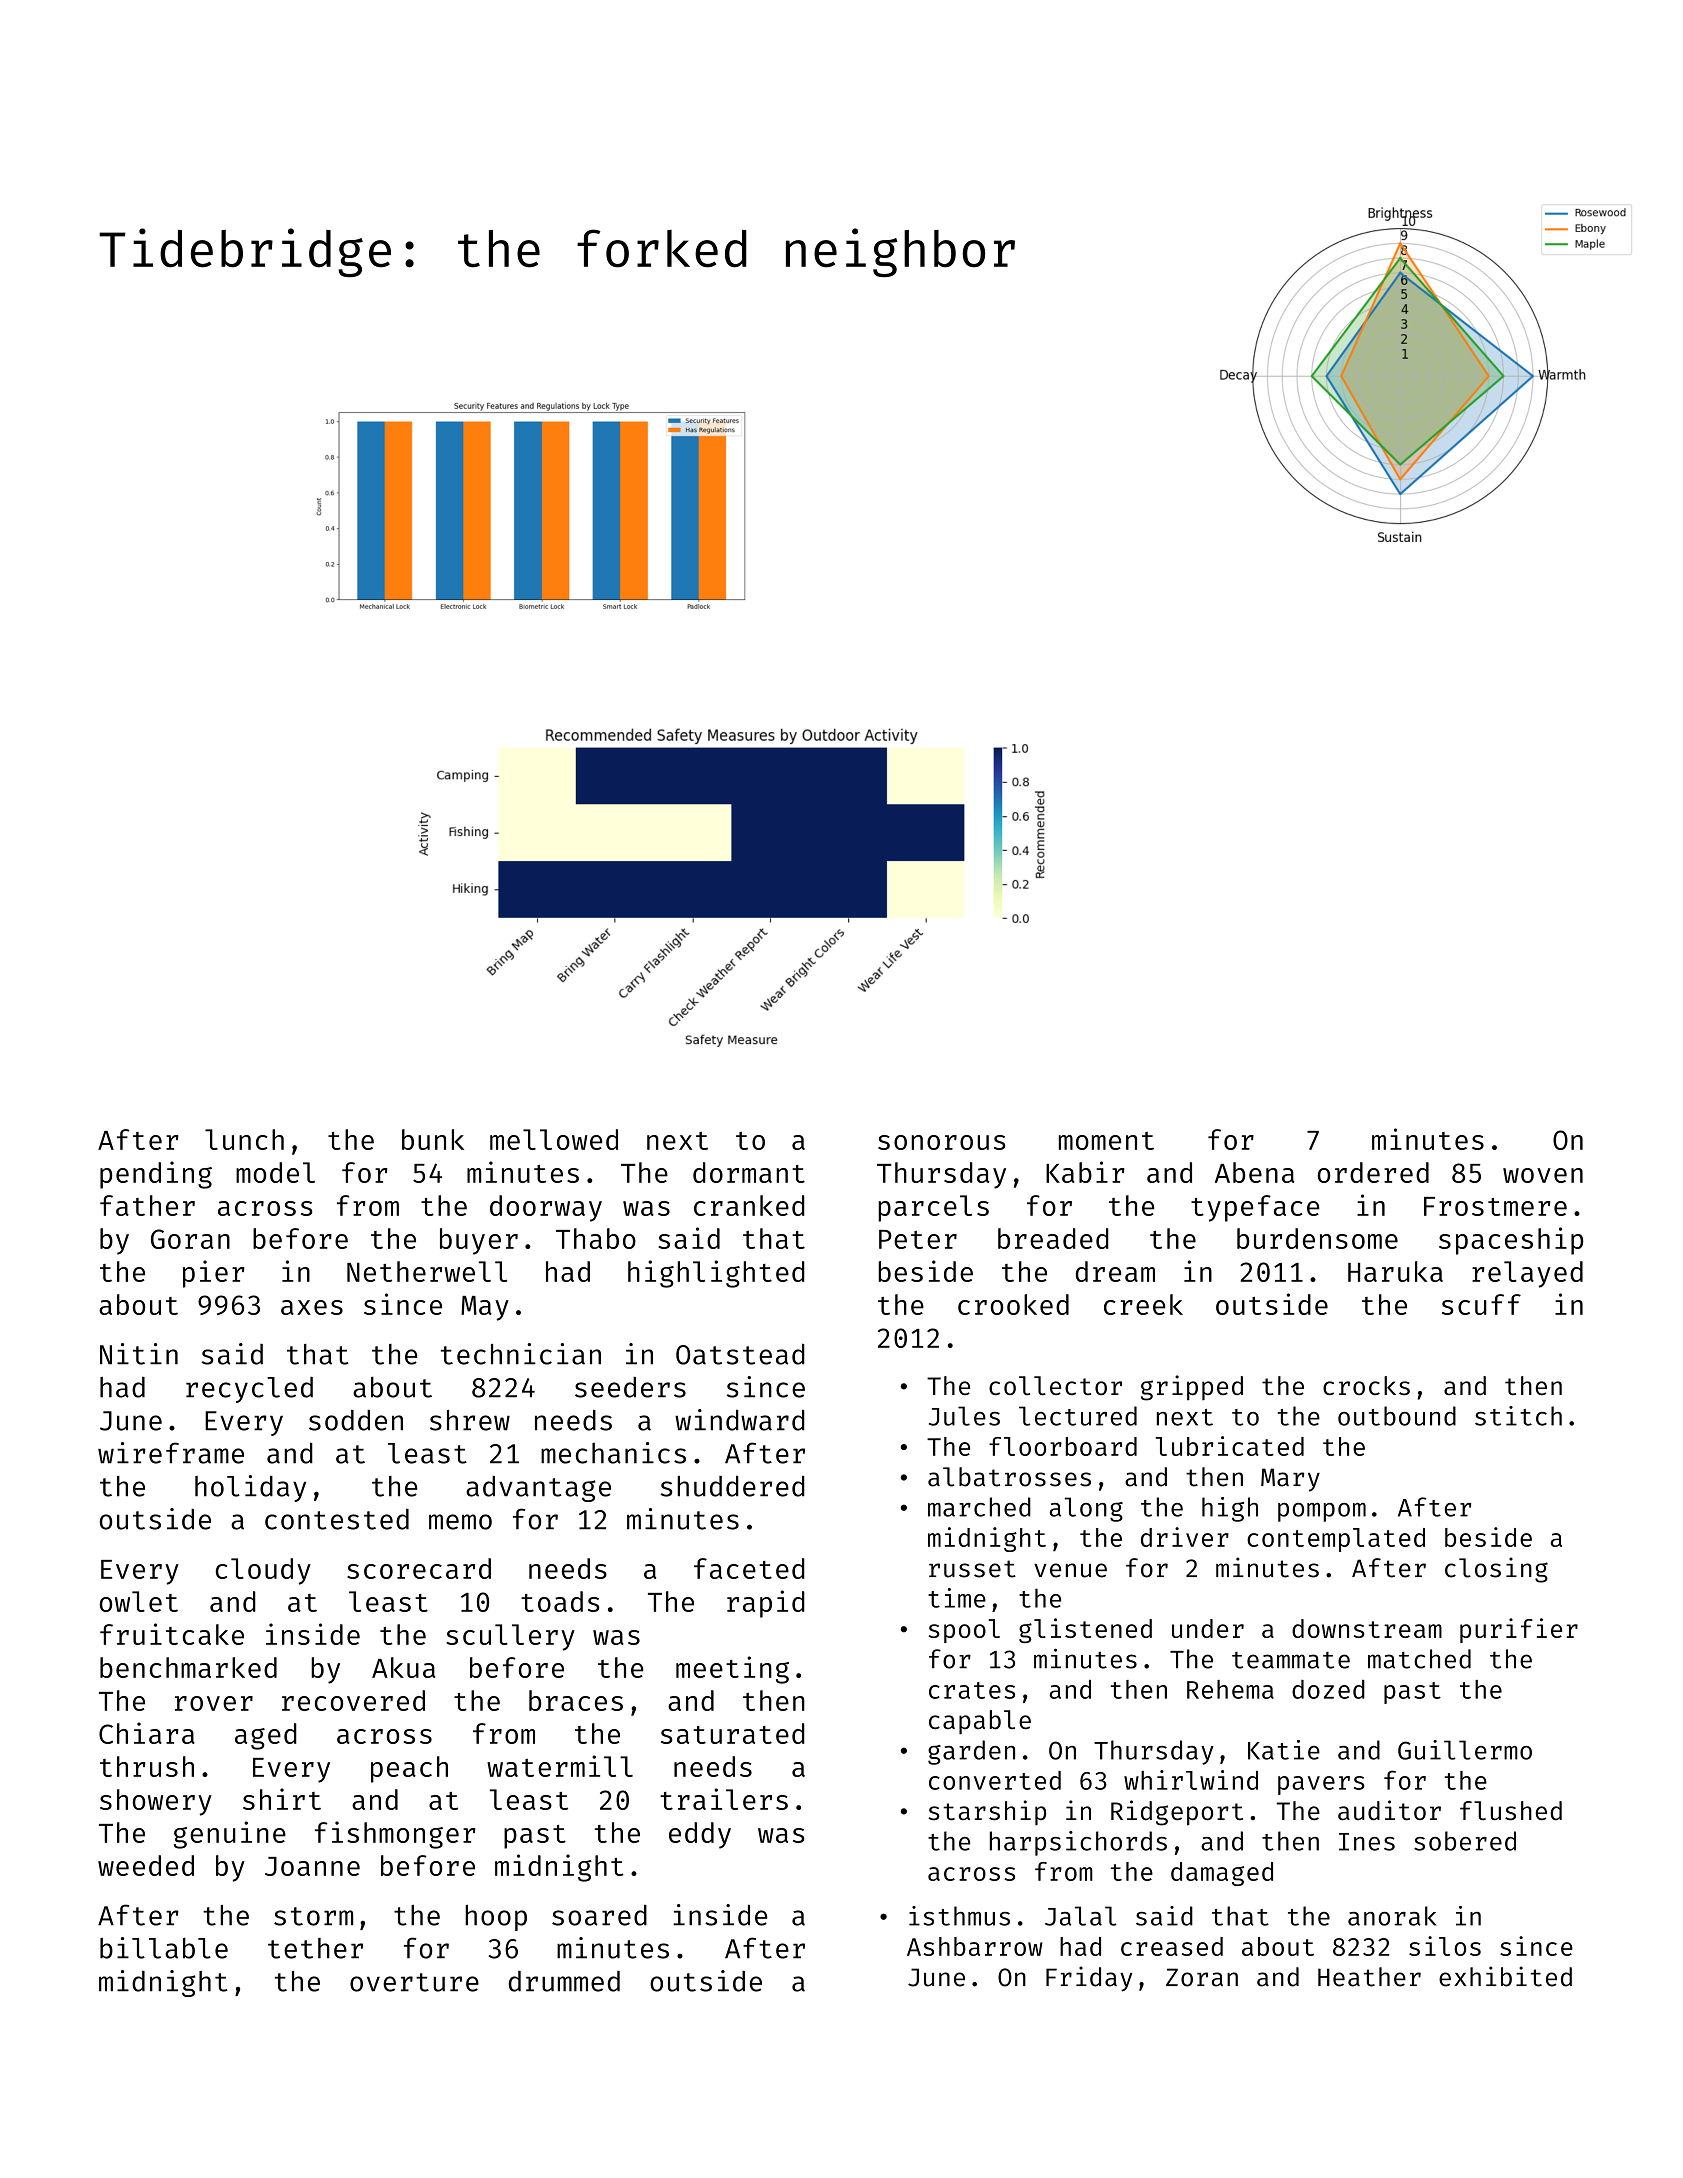 This page has width=1683, height=2178. I want to click on closing, so click(1496, 1570).
